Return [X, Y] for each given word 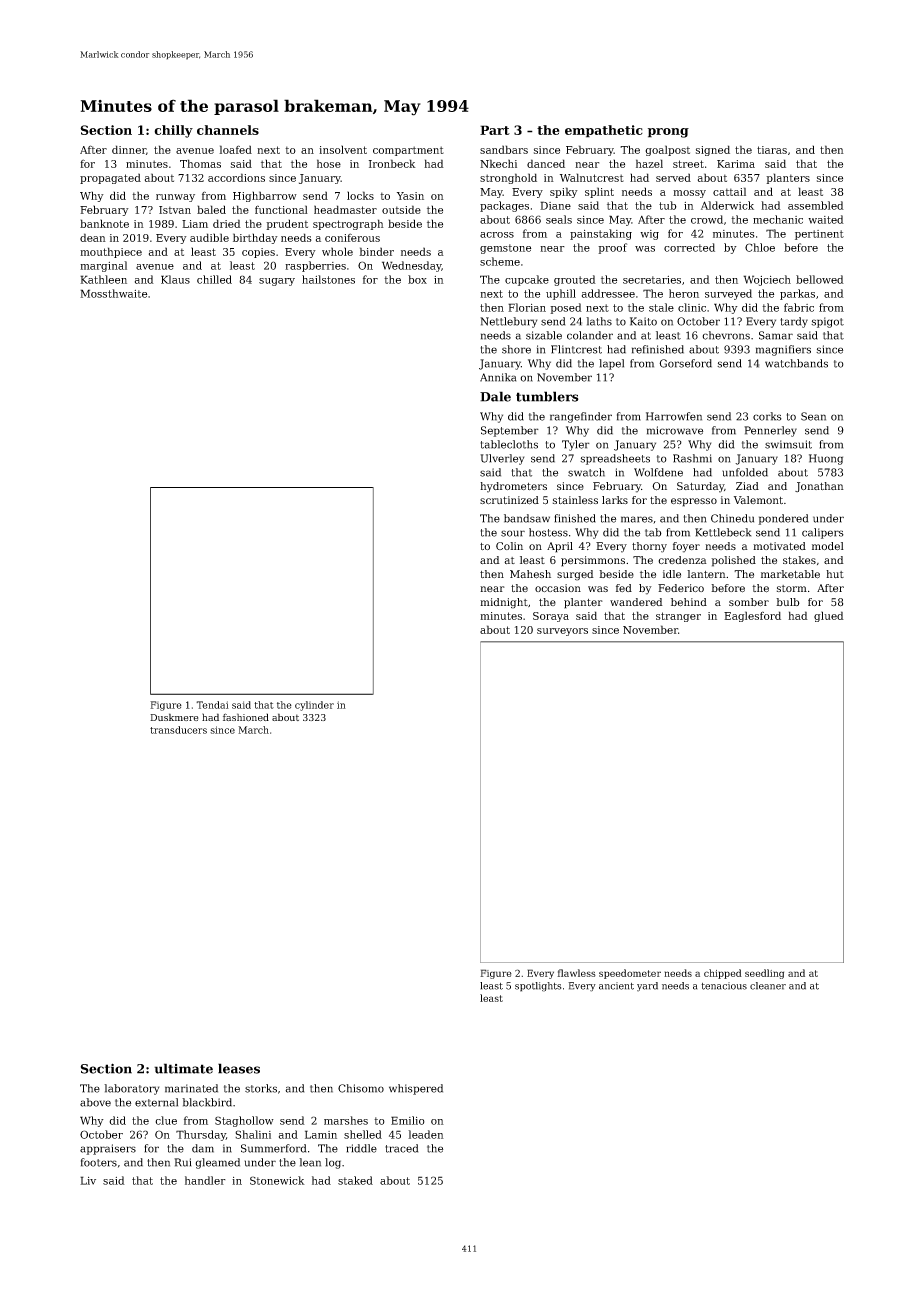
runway [175, 198]
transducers [178, 730]
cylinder [314, 706]
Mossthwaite [113, 293]
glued [829, 616]
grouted [575, 280]
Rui [182, 1162]
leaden [426, 1134]
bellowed [820, 279]
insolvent [343, 149]
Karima [736, 164]
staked [355, 1180]
